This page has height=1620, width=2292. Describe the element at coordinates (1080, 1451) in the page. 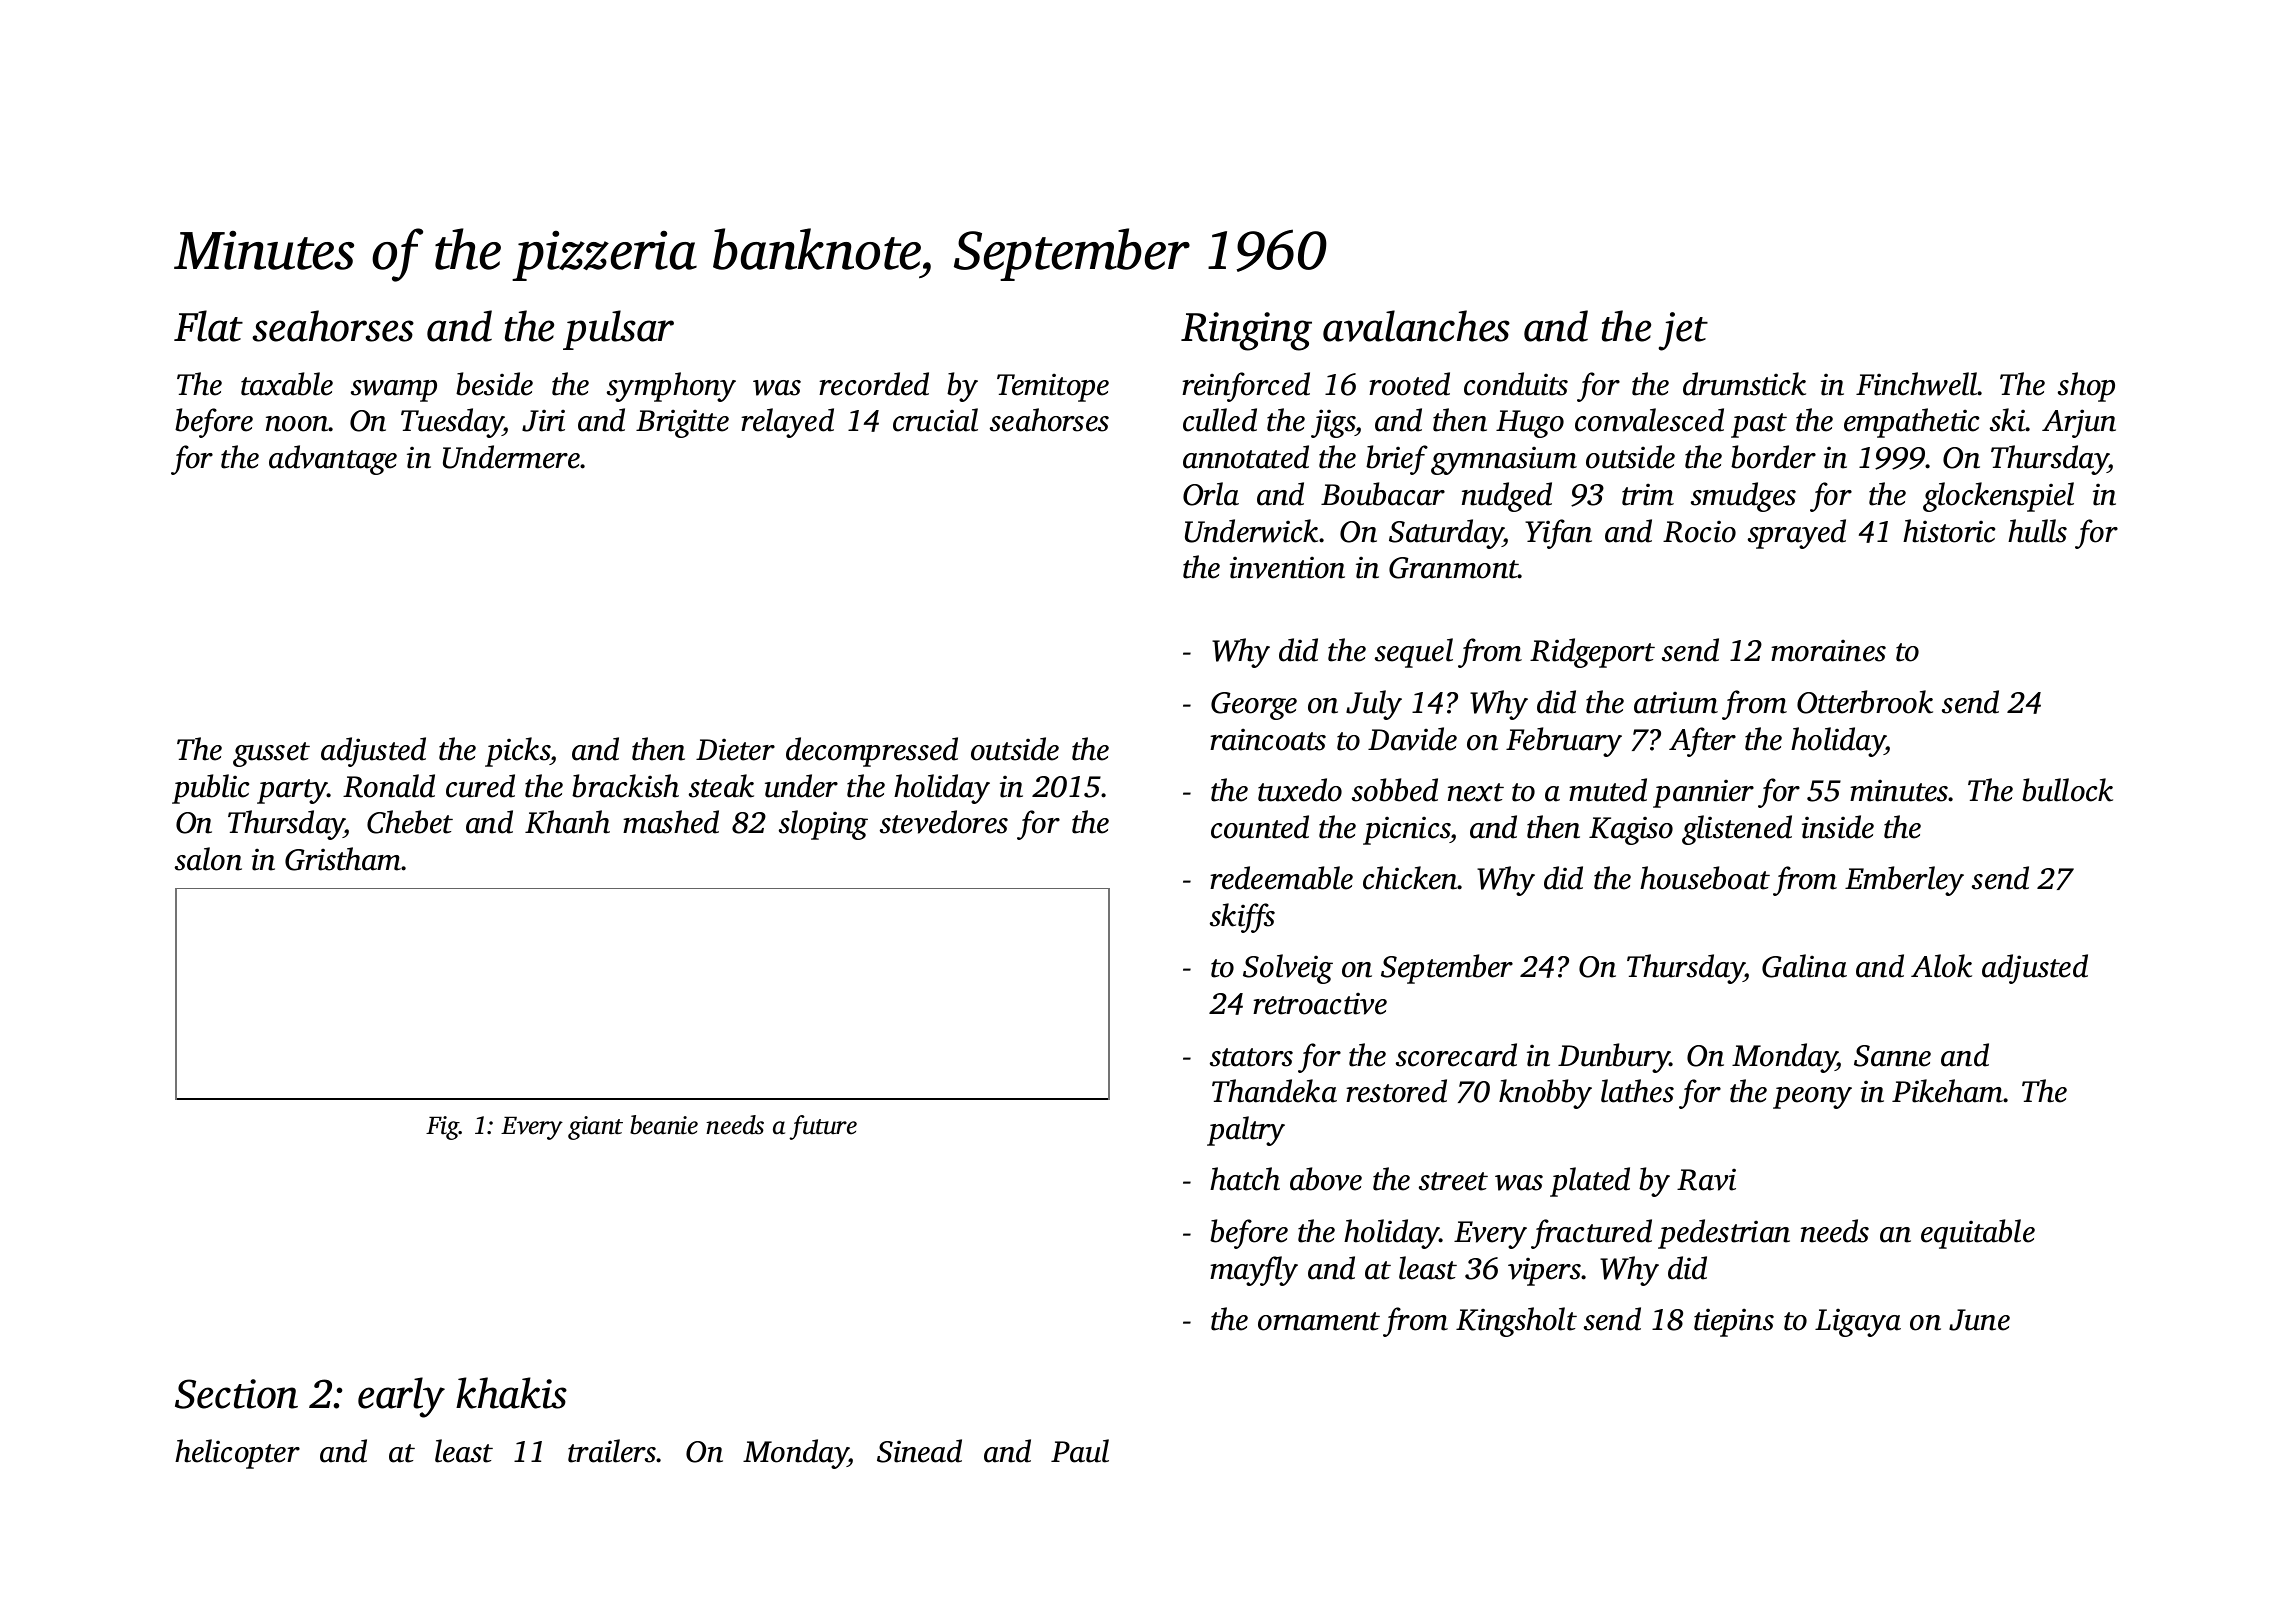

I see `Paul` at that location.
